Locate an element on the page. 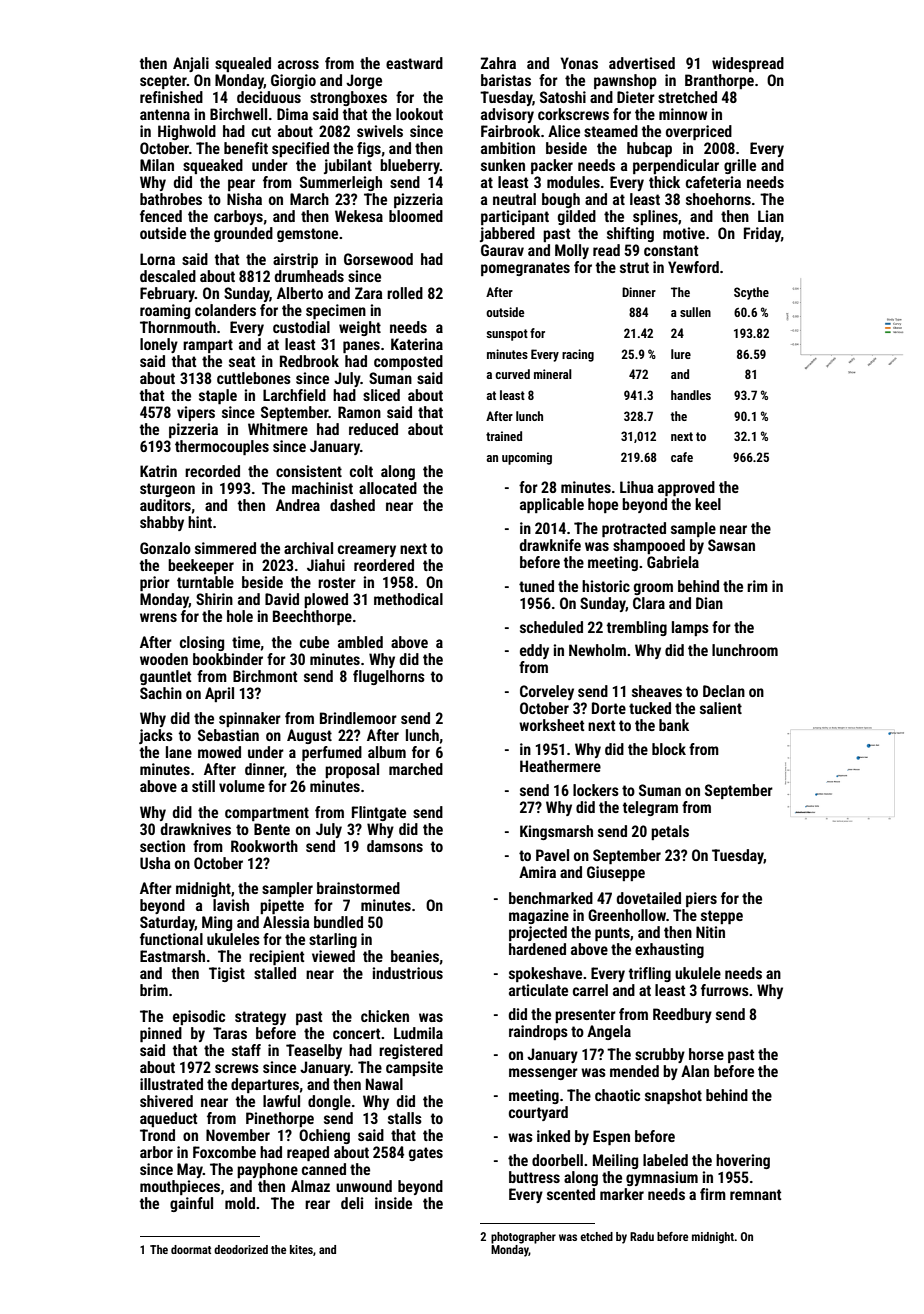 This page has width=924, height=1314. Bente is located at coordinates (272, 829).
